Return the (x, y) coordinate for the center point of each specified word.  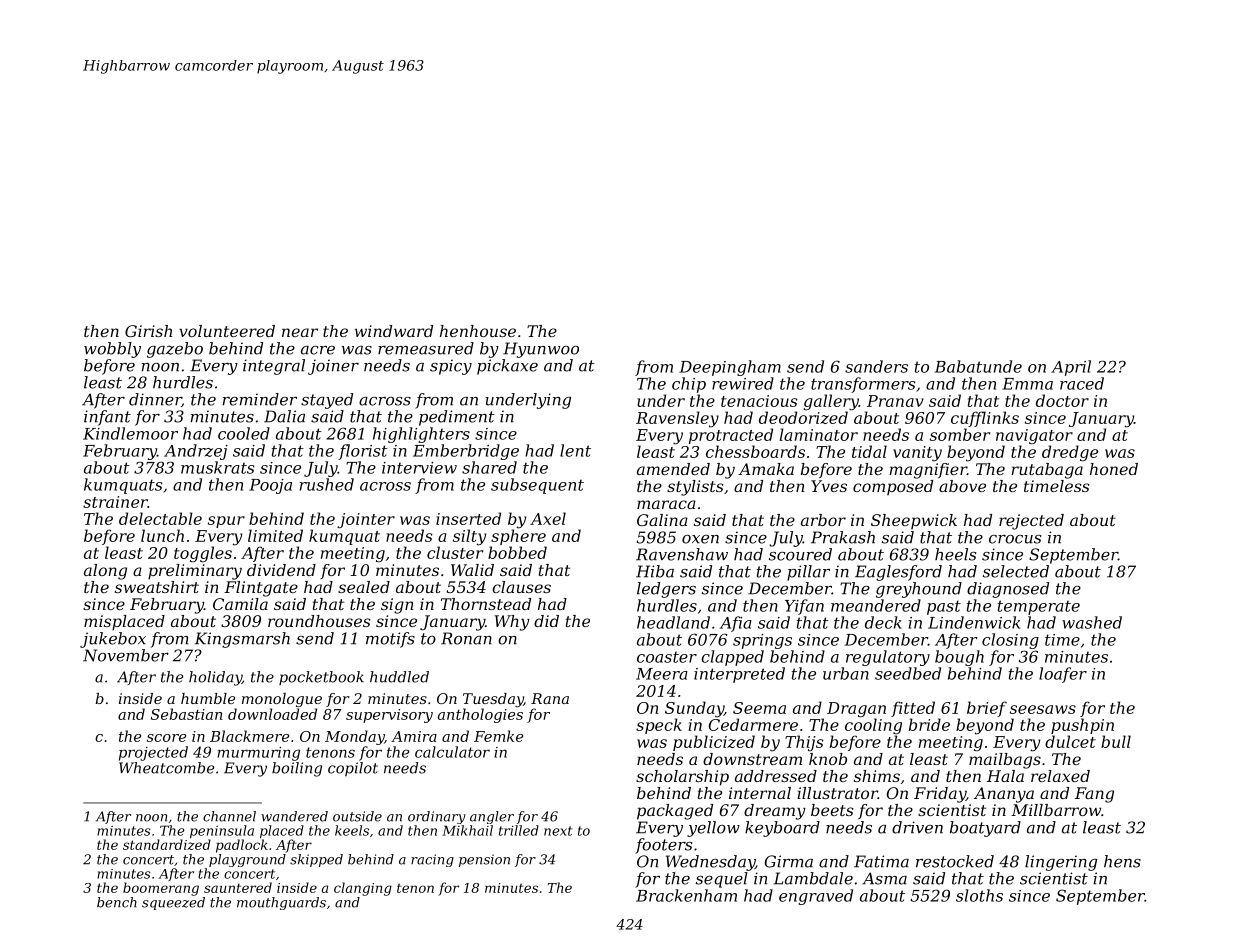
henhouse (478, 331)
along (105, 572)
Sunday (694, 709)
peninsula (222, 832)
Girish (148, 331)
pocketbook (321, 678)
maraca (666, 504)
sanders (876, 366)
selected (1016, 571)
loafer (1063, 675)
